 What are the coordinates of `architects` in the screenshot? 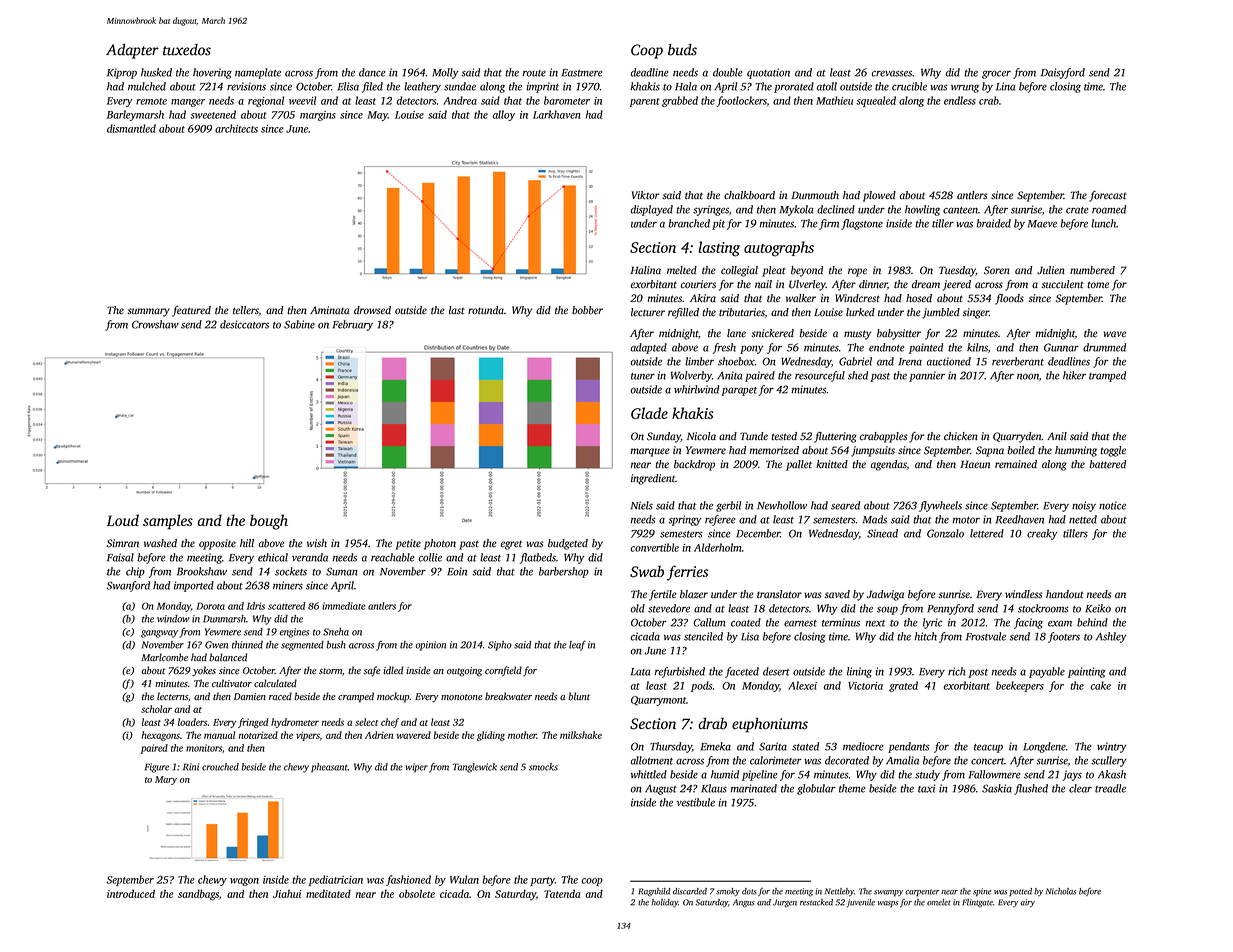 It's located at (236, 128).
